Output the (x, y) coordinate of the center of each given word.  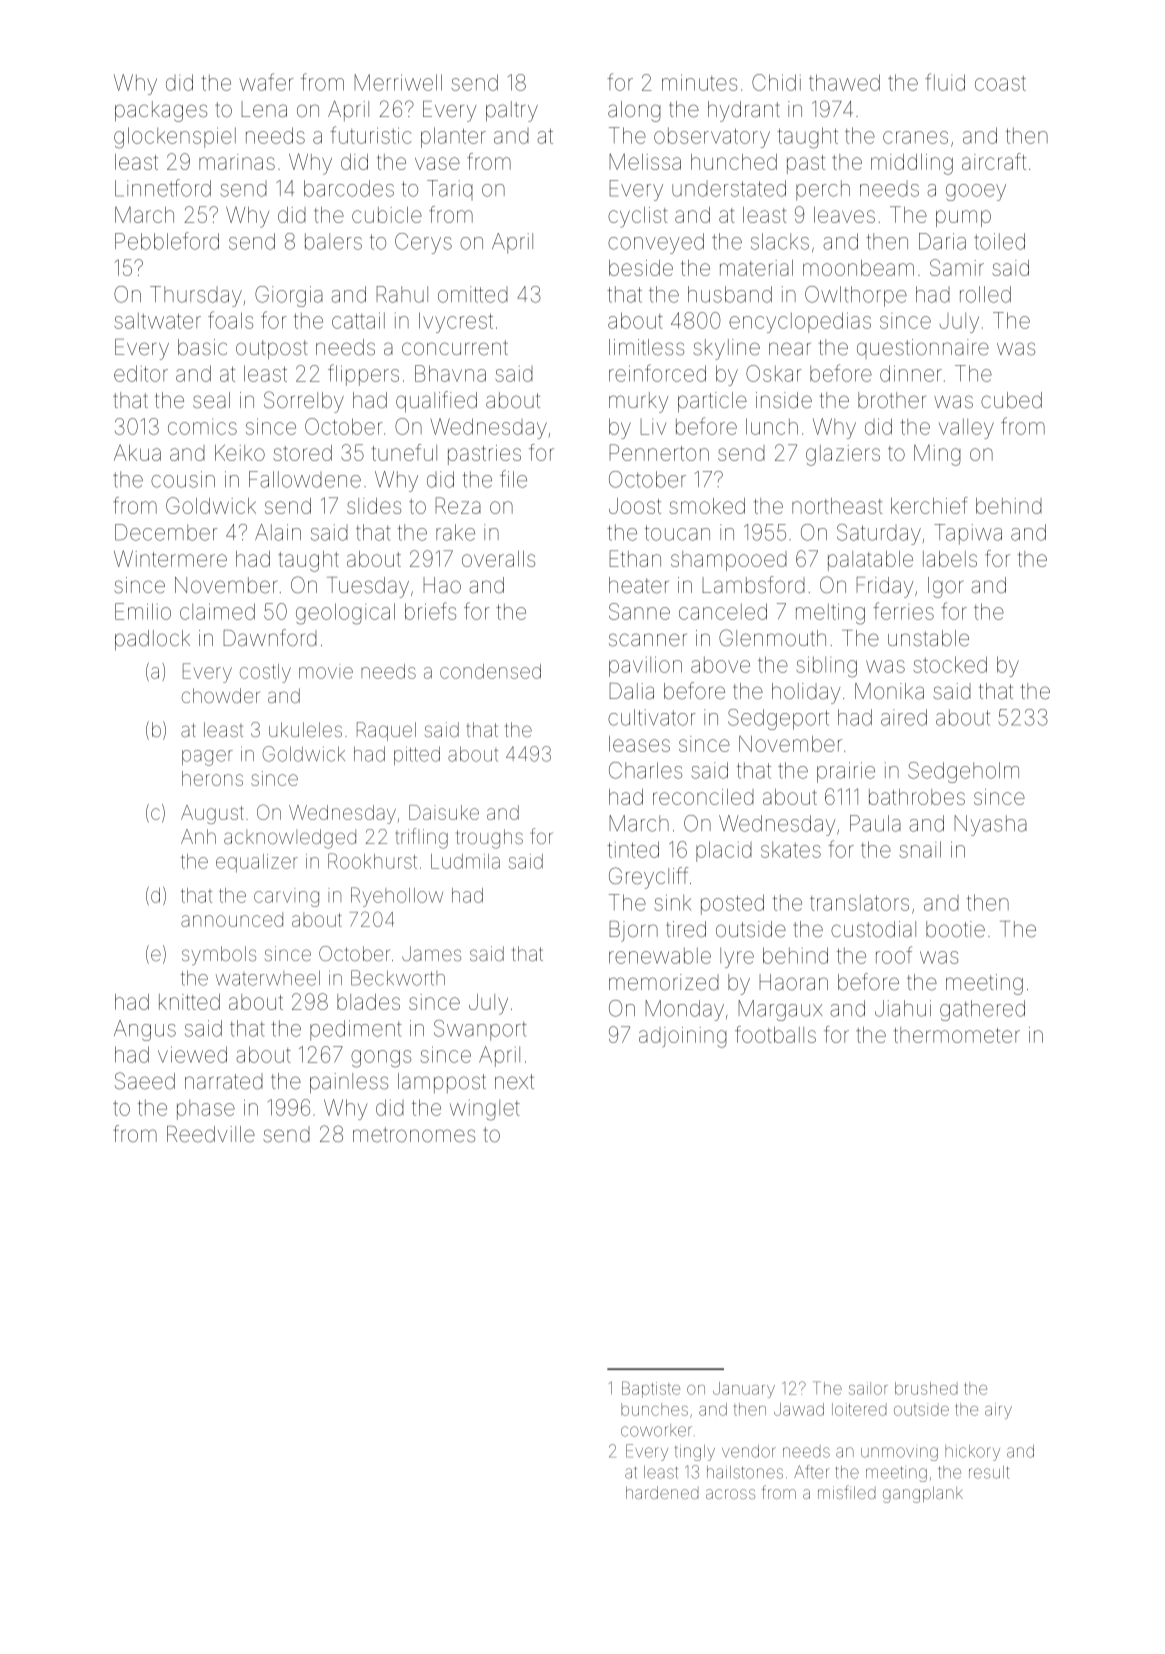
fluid (945, 82)
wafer (266, 82)
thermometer (956, 1035)
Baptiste (651, 1389)
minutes (699, 82)
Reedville (211, 1134)
